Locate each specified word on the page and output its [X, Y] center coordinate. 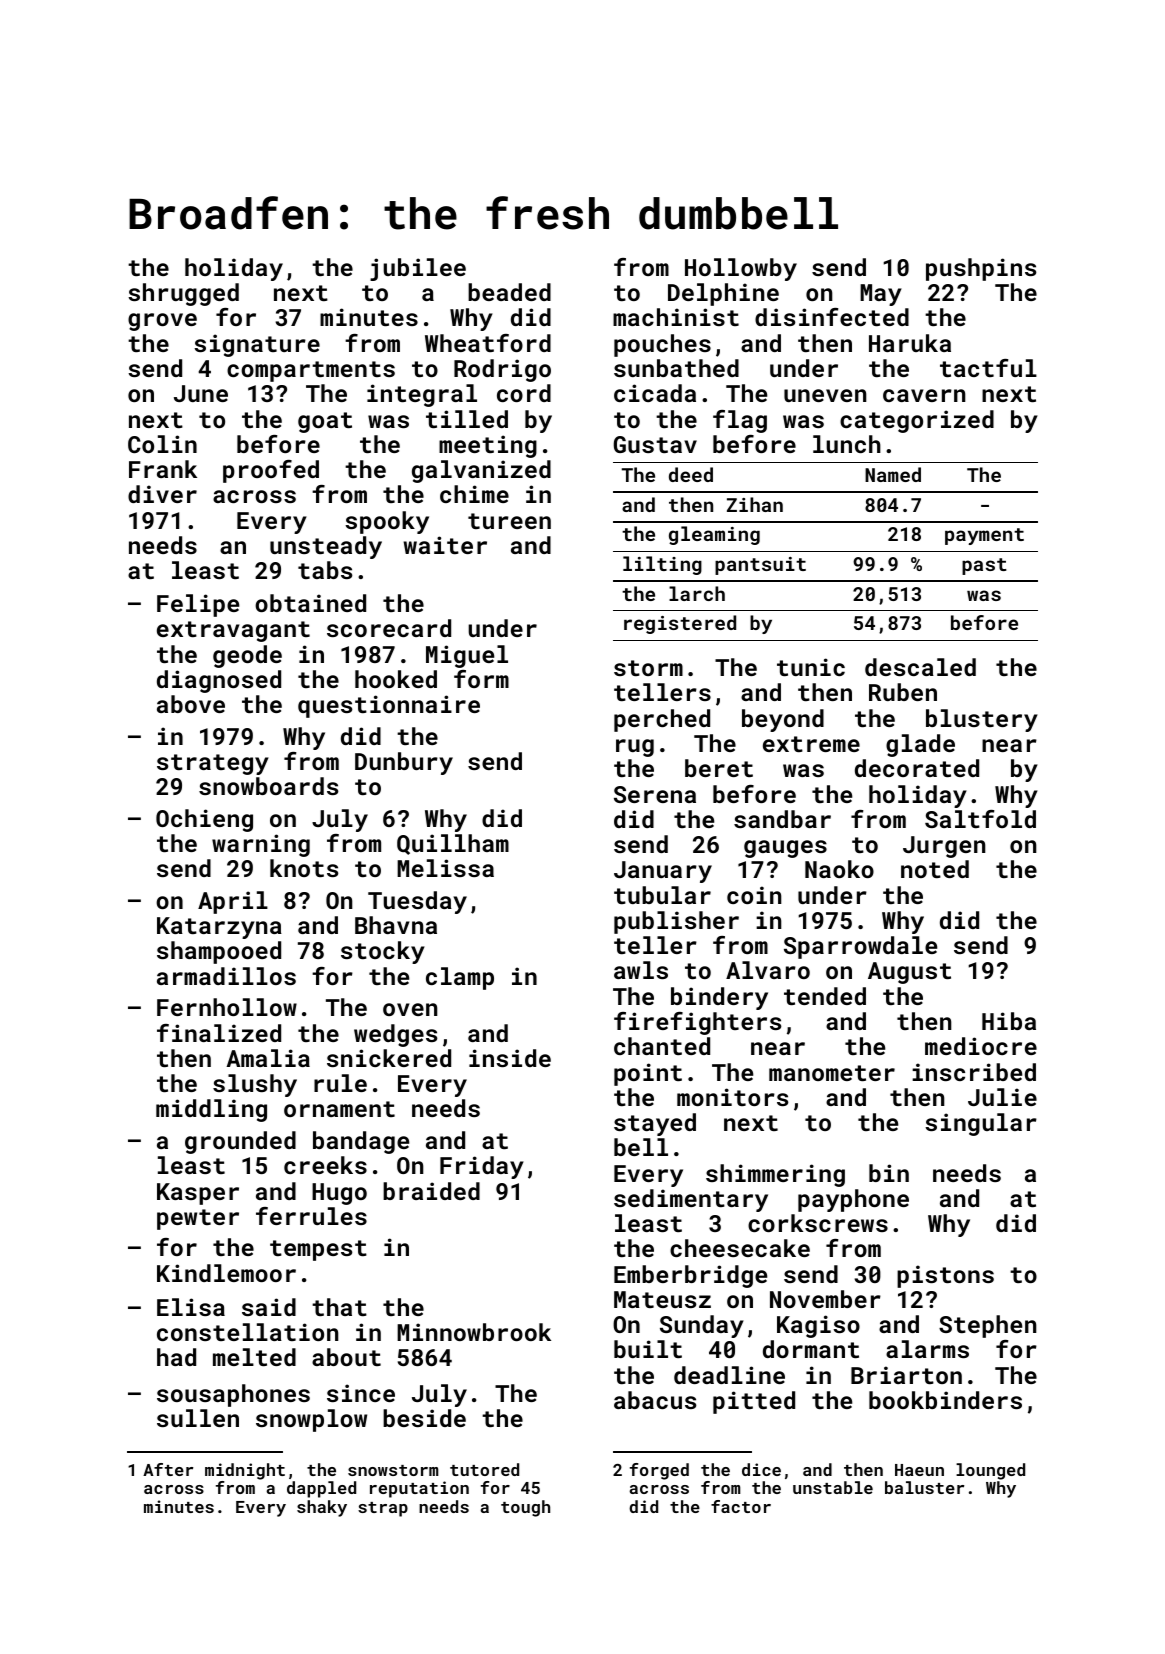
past [984, 566]
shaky [322, 1508]
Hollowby [741, 269]
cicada [655, 393]
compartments [311, 371]
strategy [213, 764]
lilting [662, 565]
